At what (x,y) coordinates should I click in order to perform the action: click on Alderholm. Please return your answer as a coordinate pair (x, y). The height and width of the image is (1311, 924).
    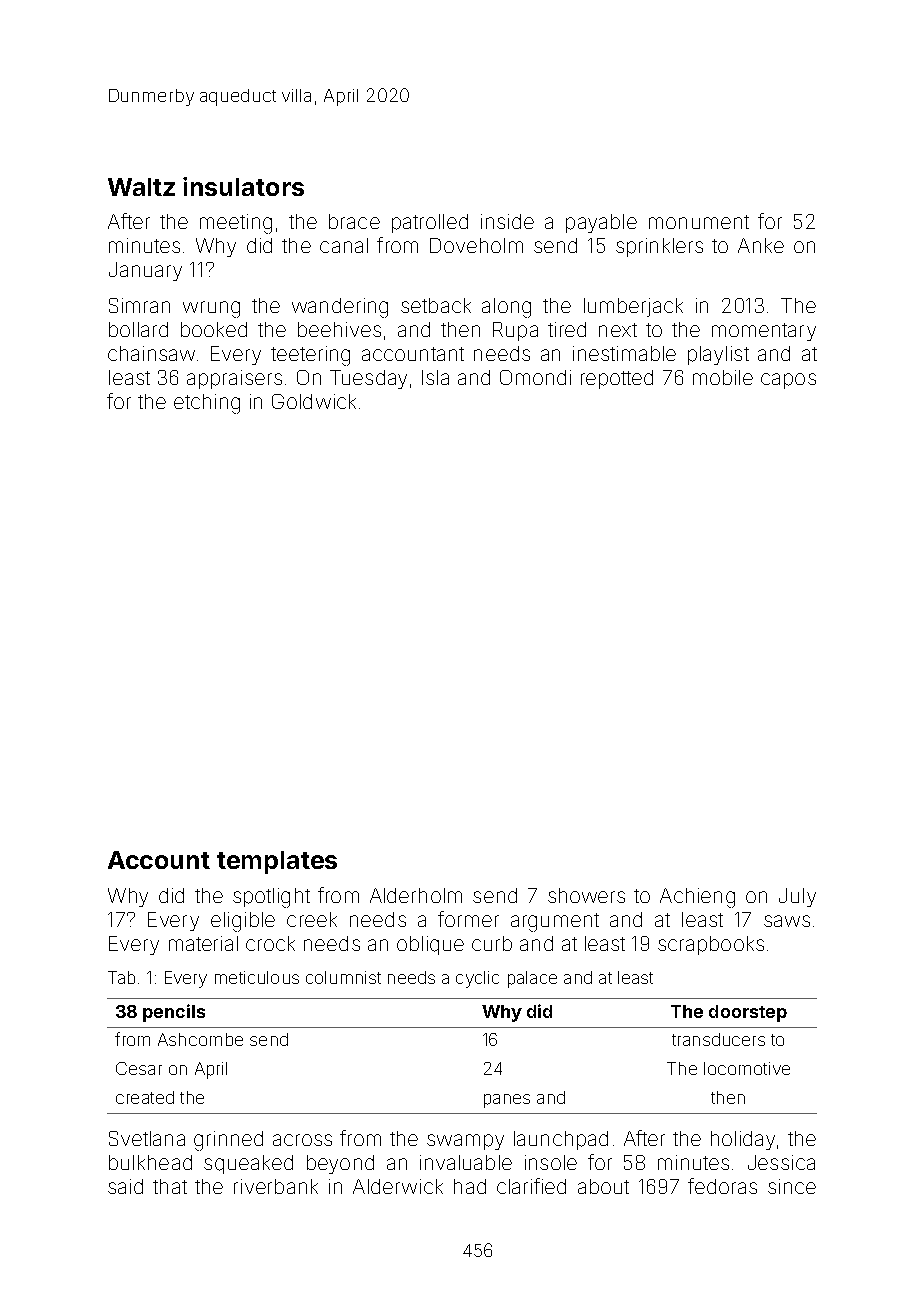
    Looking at the image, I should click on (416, 895).
